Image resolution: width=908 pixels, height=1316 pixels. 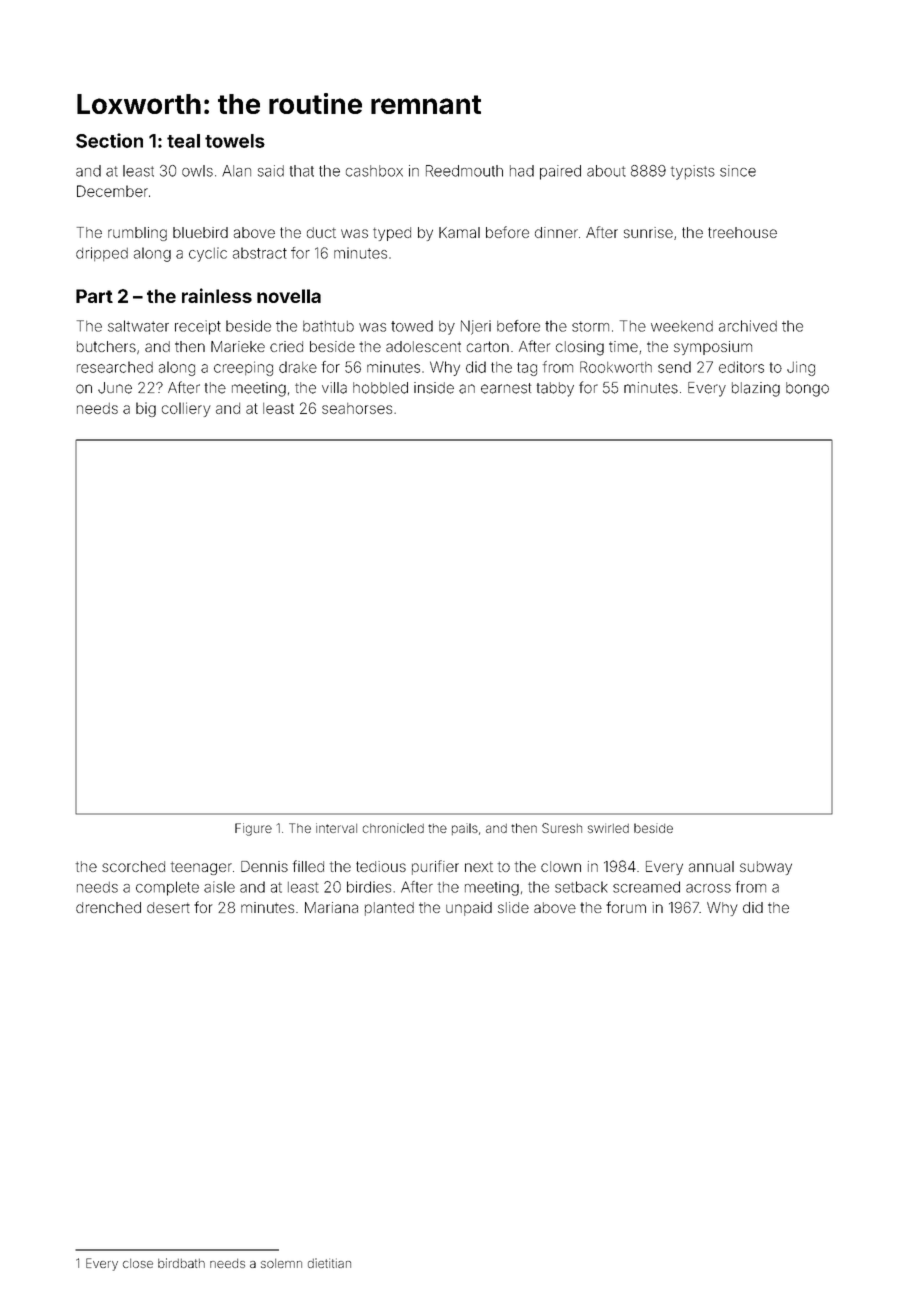 I want to click on cashbox, so click(x=374, y=171).
